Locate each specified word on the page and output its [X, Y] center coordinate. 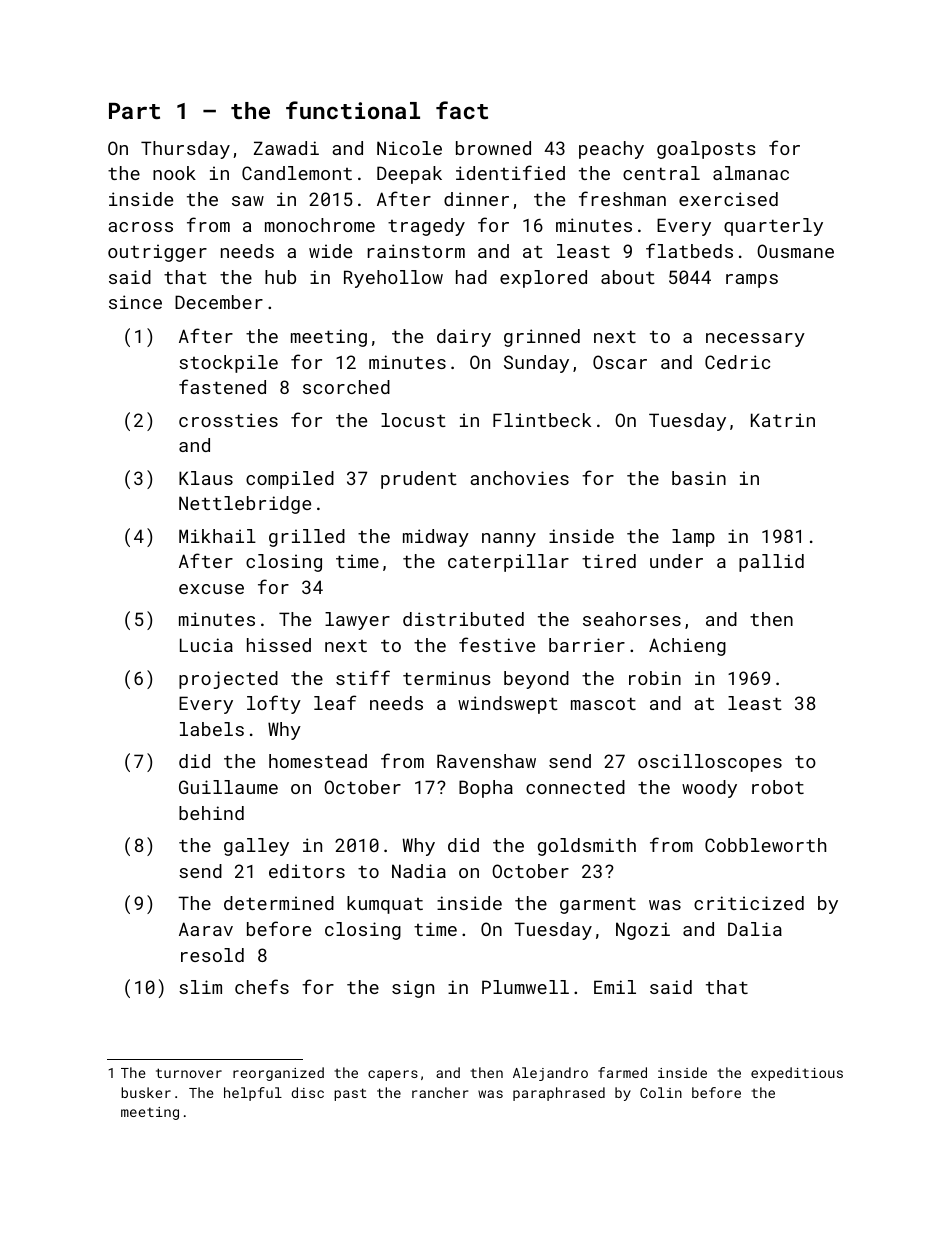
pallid [771, 563]
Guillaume [228, 787]
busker [146, 1092]
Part [134, 111]
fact [462, 110]
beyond [536, 680]
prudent [419, 480]
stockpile [228, 364]
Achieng [687, 647]
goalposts [706, 150]
